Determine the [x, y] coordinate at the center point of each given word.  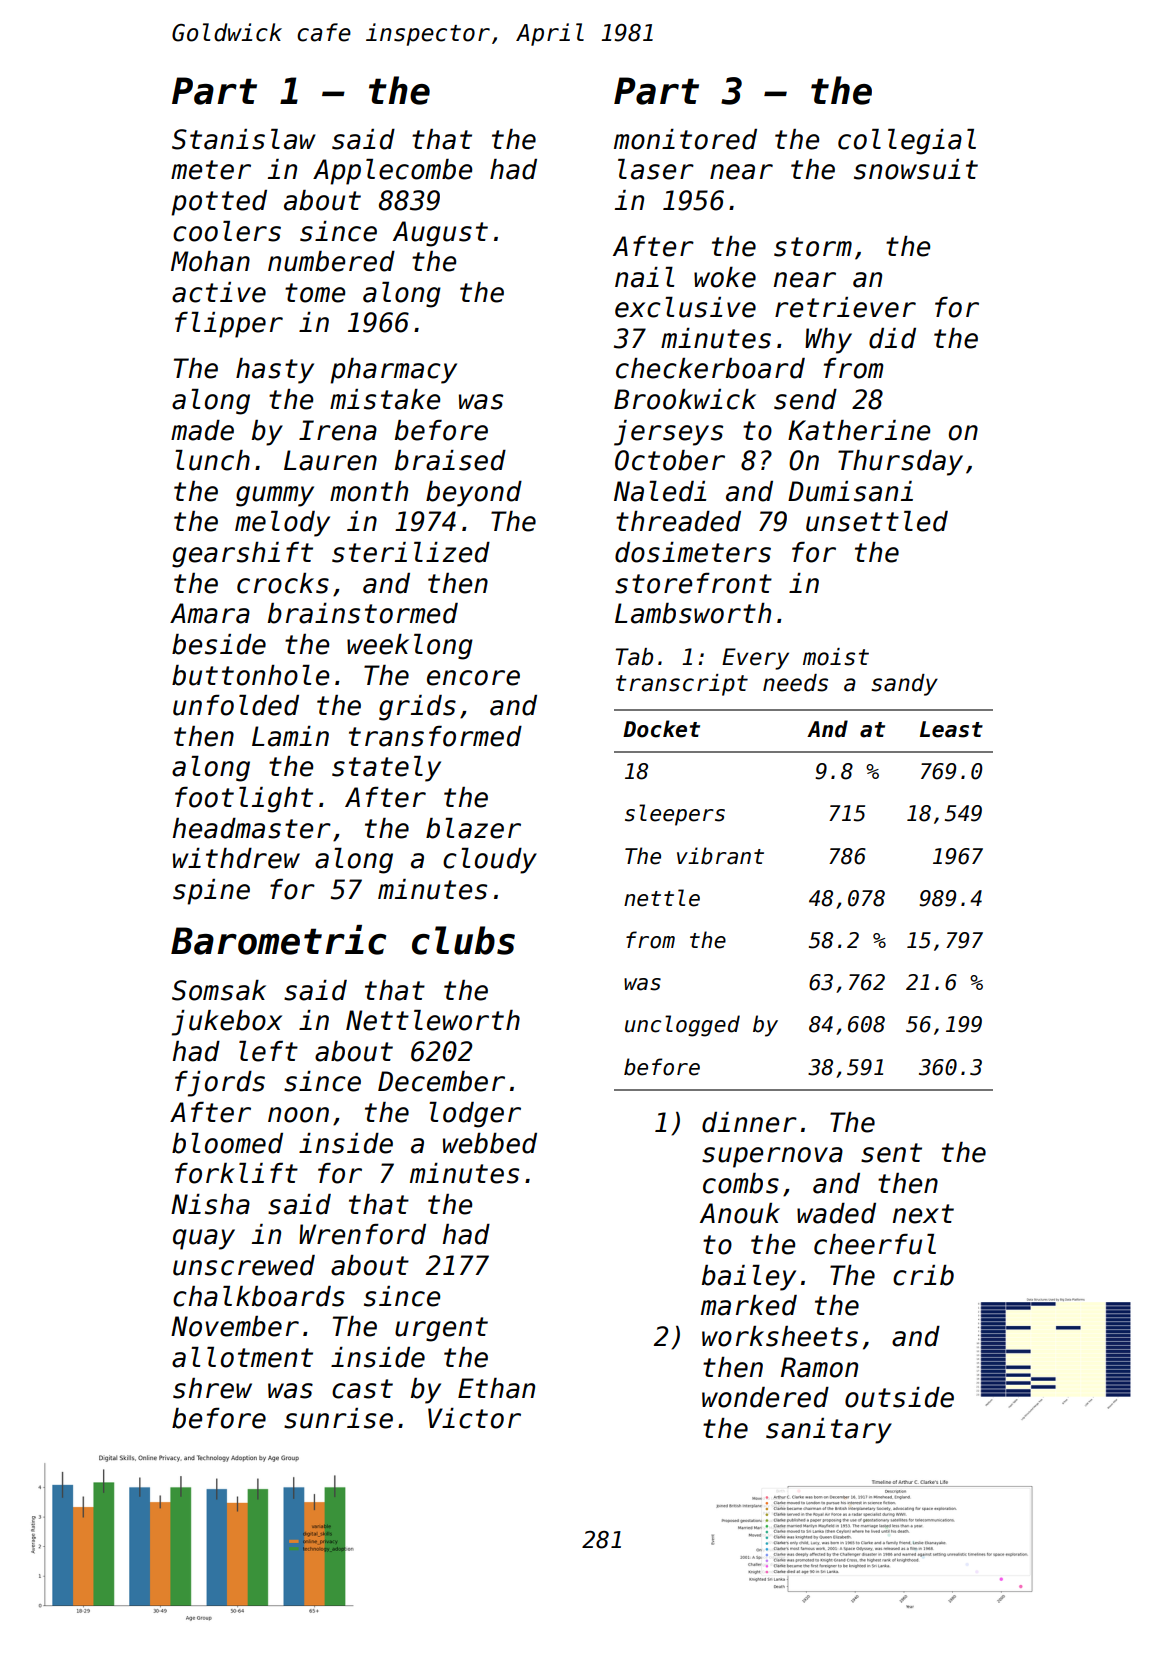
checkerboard [710, 368]
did [892, 338]
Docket [661, 729]
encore [473, 678]
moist [836, 657]
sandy [904, 685]
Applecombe [392, 172]
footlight [244, 800]
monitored [685, 139]
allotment [242, 1357]
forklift [236, 1173]
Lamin [290, 736]
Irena [338, 430]
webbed [490, 1143]
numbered [331, 261]
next [923, 1214]
